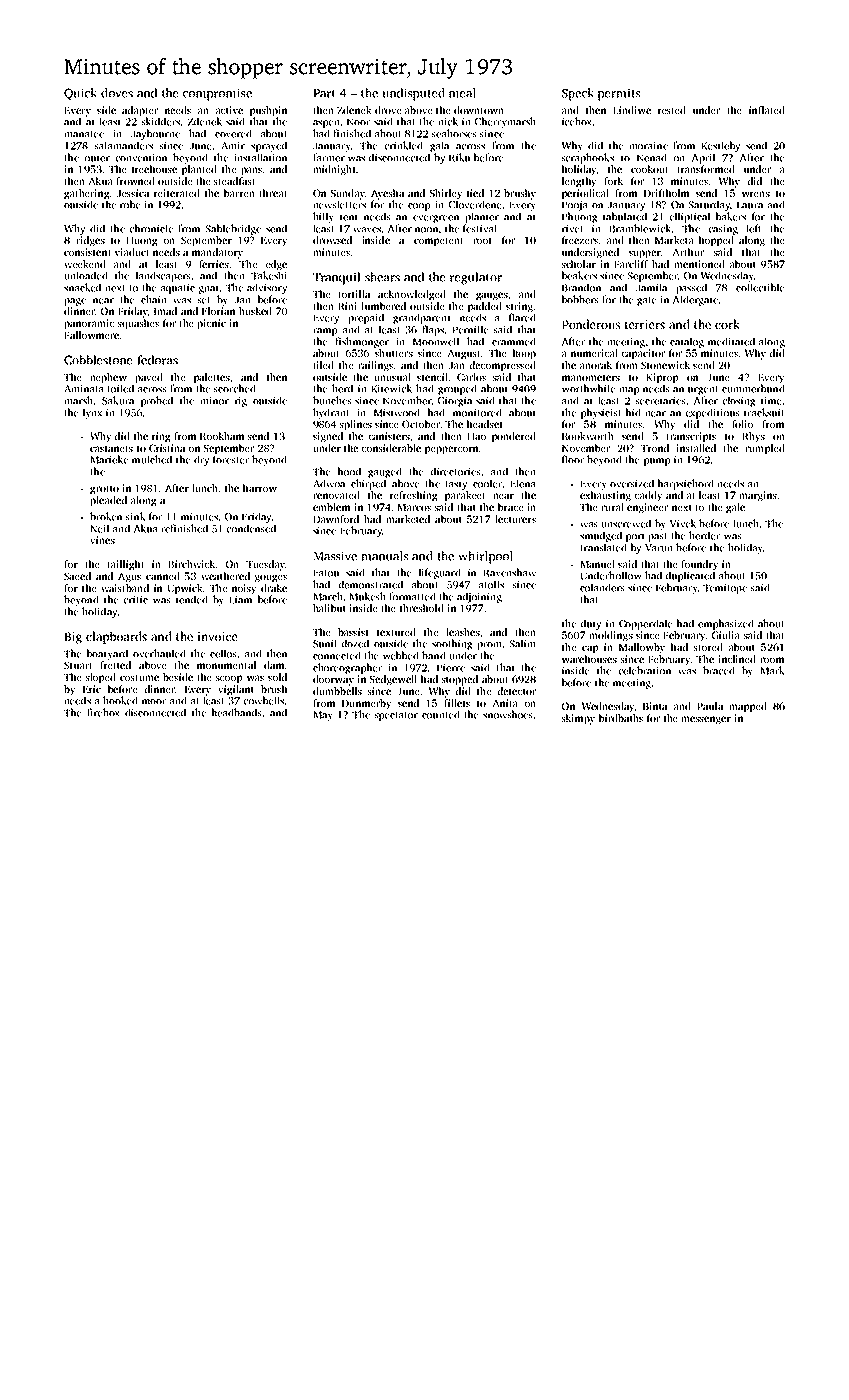 Image resolution: width=849 pixels, height=1400 pixels. Describe the element at coordinates (117, 93) in the document. I see `doves` at that location.
